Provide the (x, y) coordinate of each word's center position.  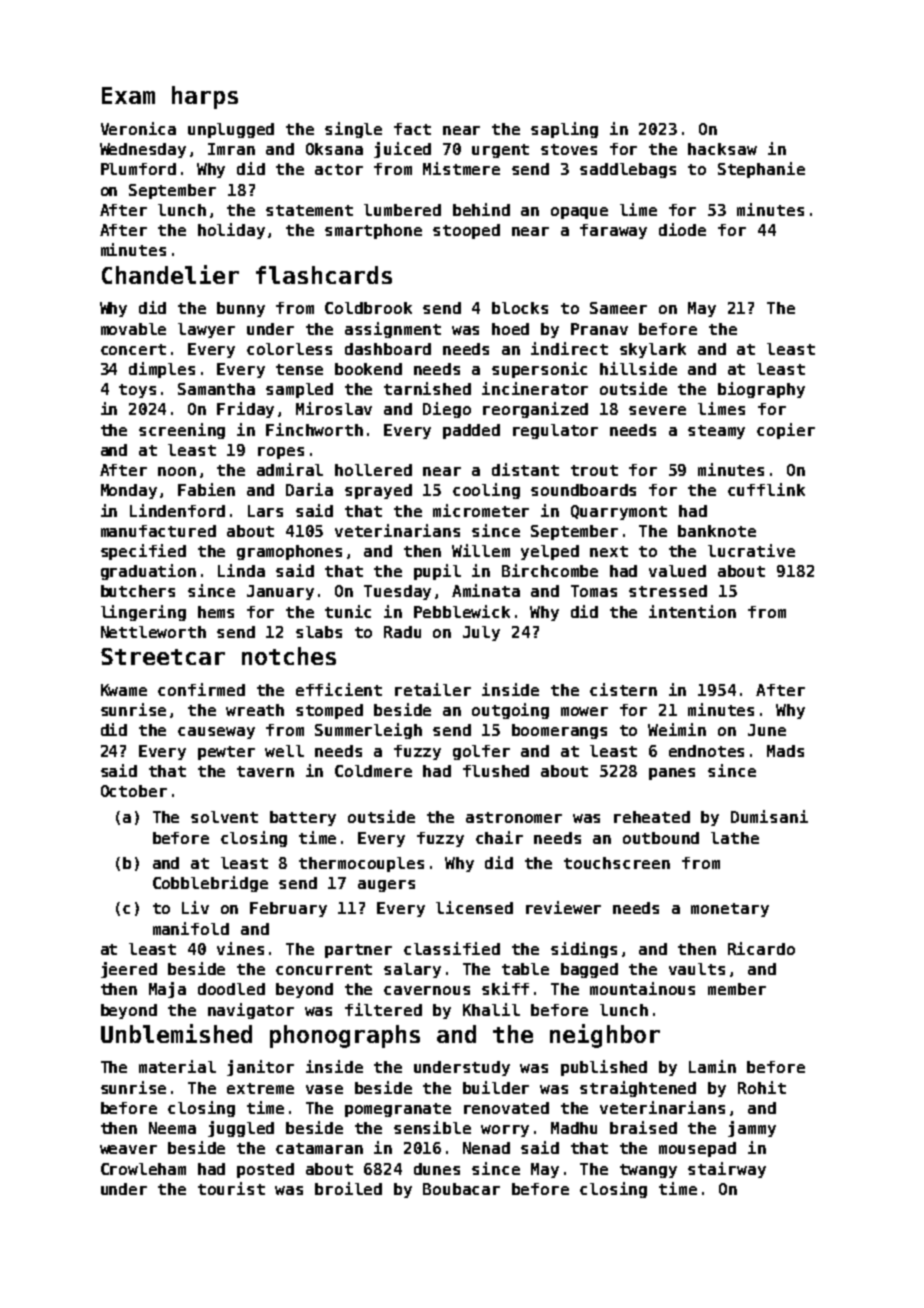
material (177, 1066)
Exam (128, 95)
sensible (432, 1127)
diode (682, 229)
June (767, 730)
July (481, 633)
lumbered (402, 210)
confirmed (201, 689)
